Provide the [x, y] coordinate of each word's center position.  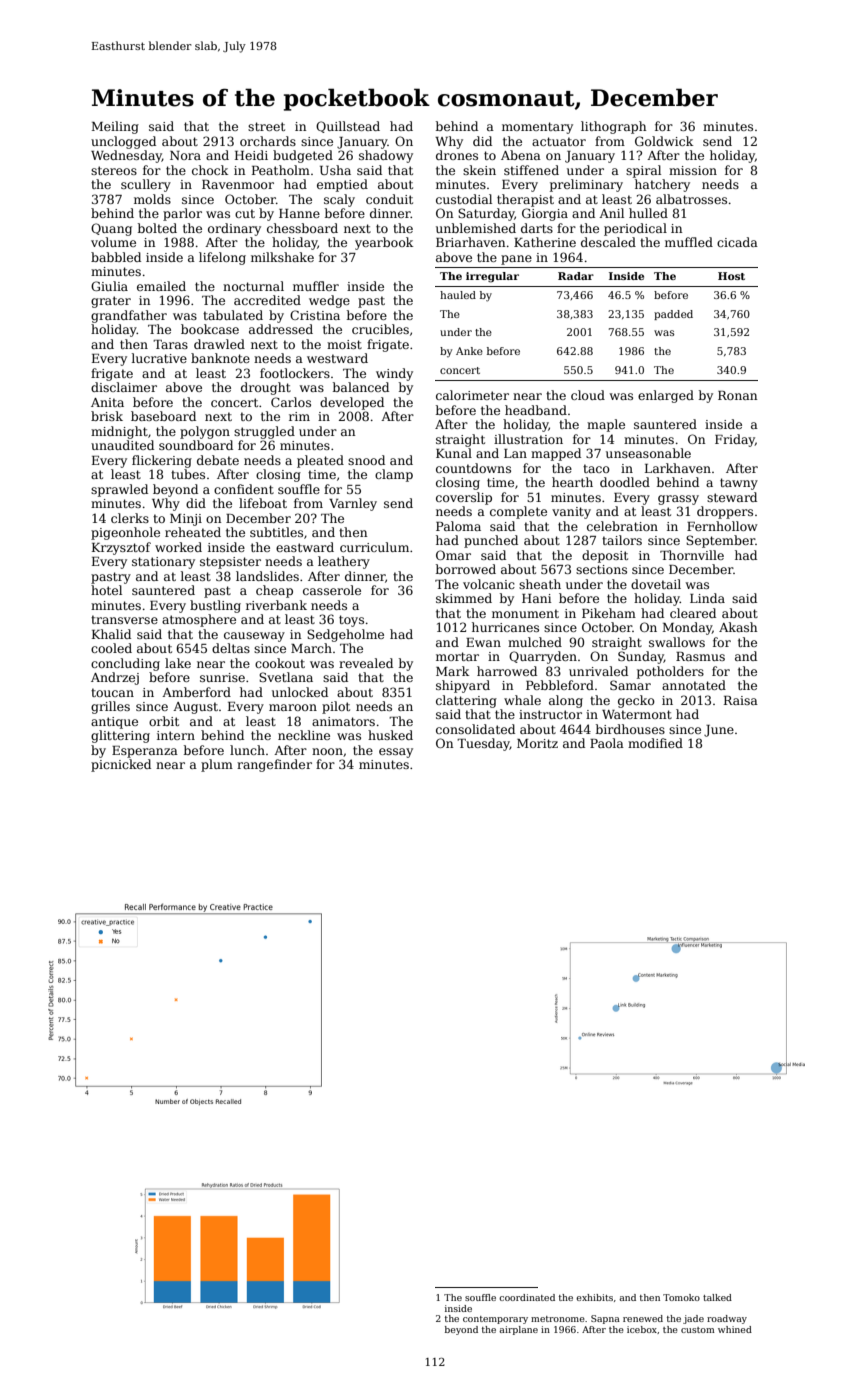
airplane [518, 1330]
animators [343, 721]
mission [693, 170]
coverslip [464, 498]
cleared [693, 613]
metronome [558, 1319]
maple [606, 425]
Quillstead [348, 127]
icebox [642, 1329]
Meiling [115, 127]
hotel [106, 590]
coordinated [527, 1297]
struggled [264, 432]
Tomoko [681, 1297]
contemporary [495, 1320]
